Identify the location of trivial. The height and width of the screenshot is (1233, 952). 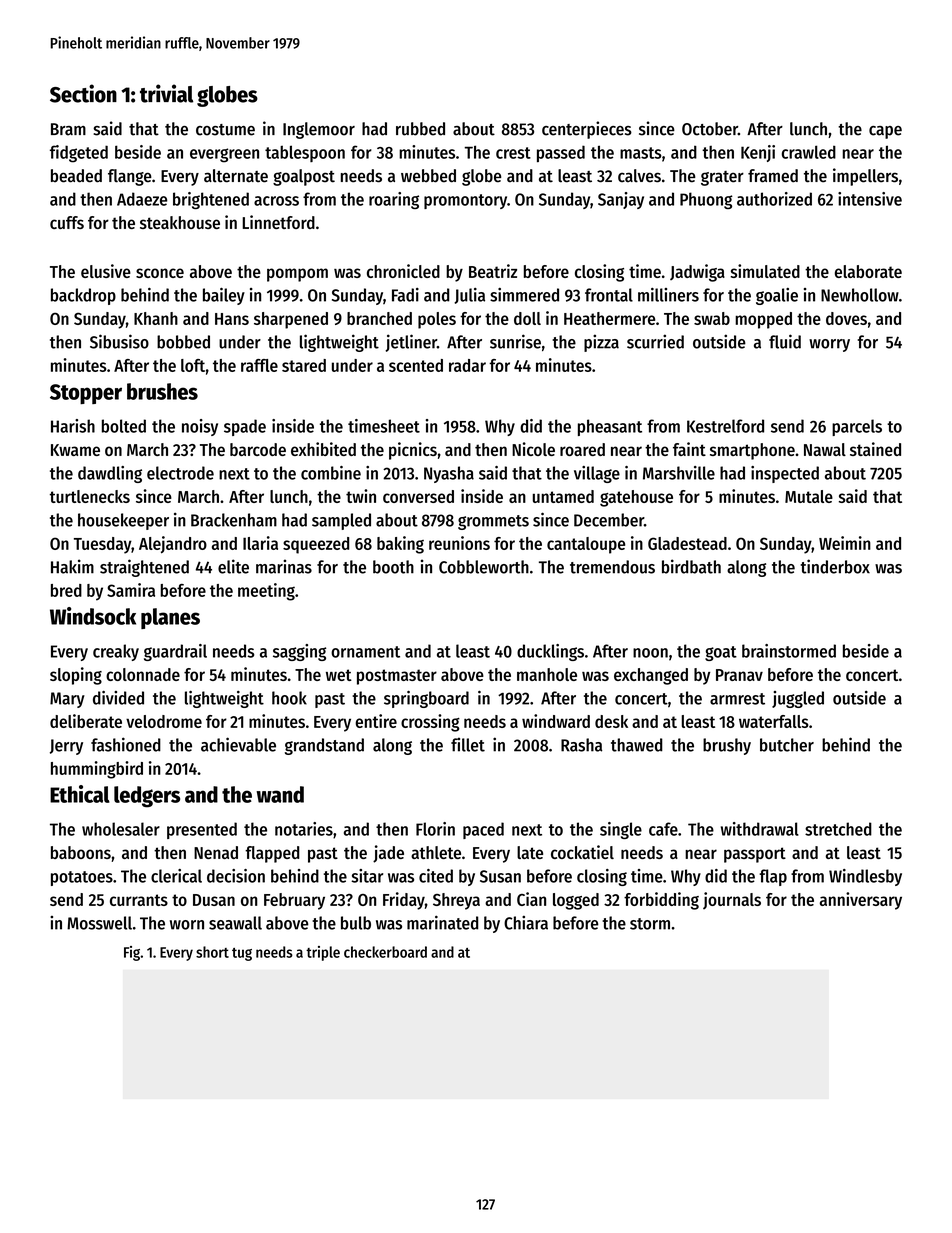
(166, 93).
